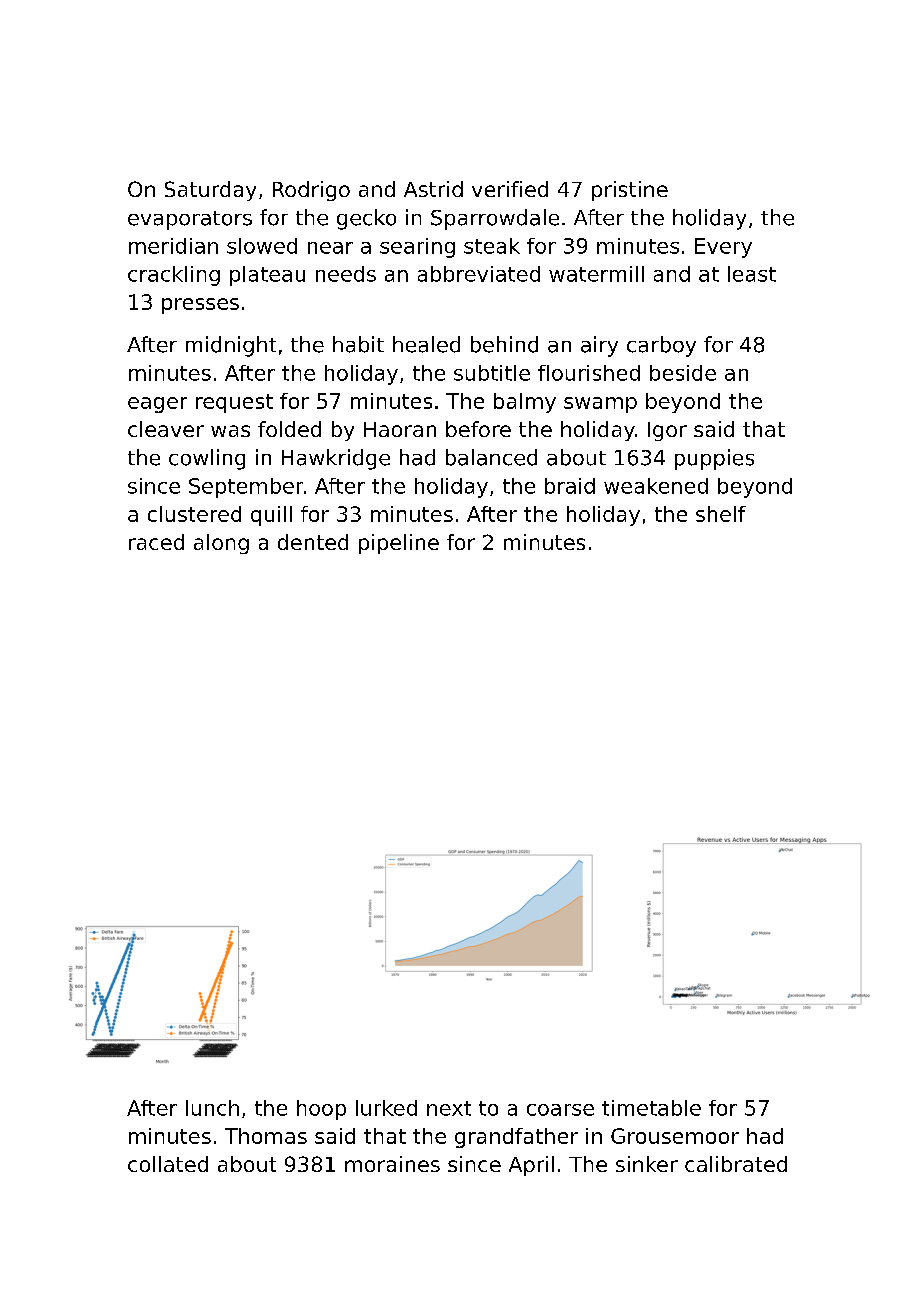  Describe the element at coordinates (212, 1108) in the page. I see `lunch` at that location.
